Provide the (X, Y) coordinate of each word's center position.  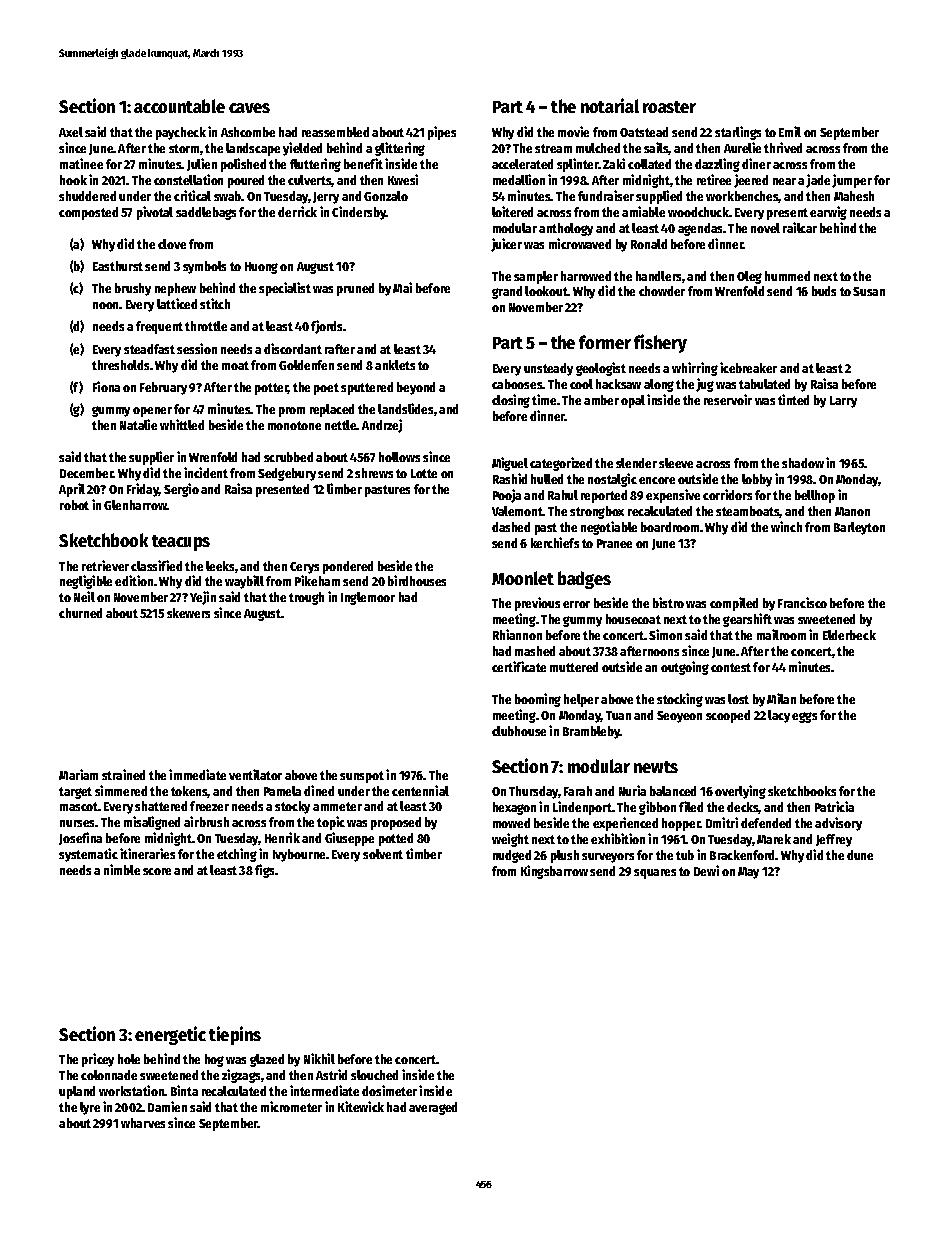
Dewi (706, 870)
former (605, 342)
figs (264, 871)
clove (172, 244)
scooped (728, 716)
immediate (197, 774)
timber (424, 853)
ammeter (337, 806)
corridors (727, 494)
